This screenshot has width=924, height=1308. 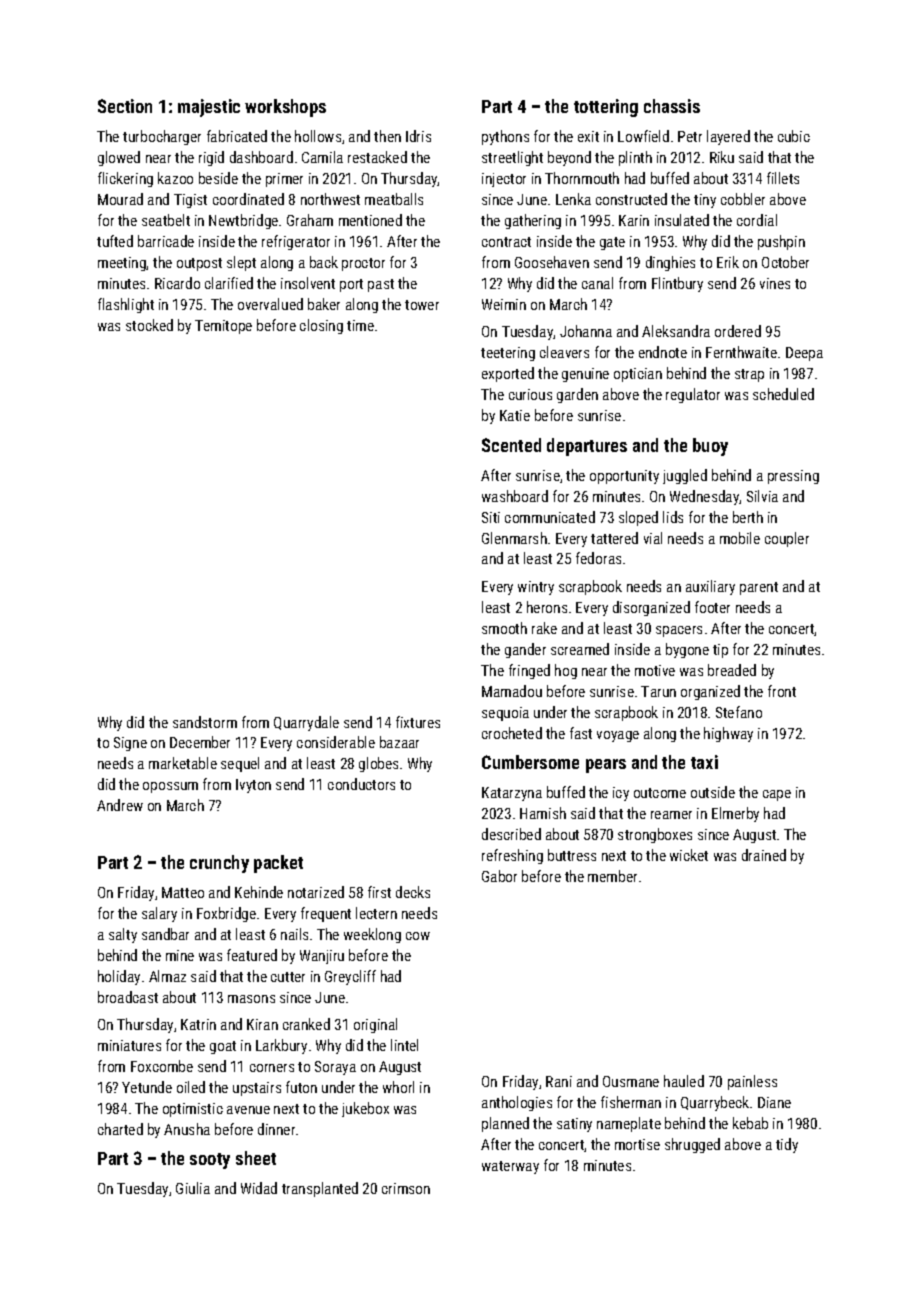 I want to click on buoy, so click(x=710, y=447).
